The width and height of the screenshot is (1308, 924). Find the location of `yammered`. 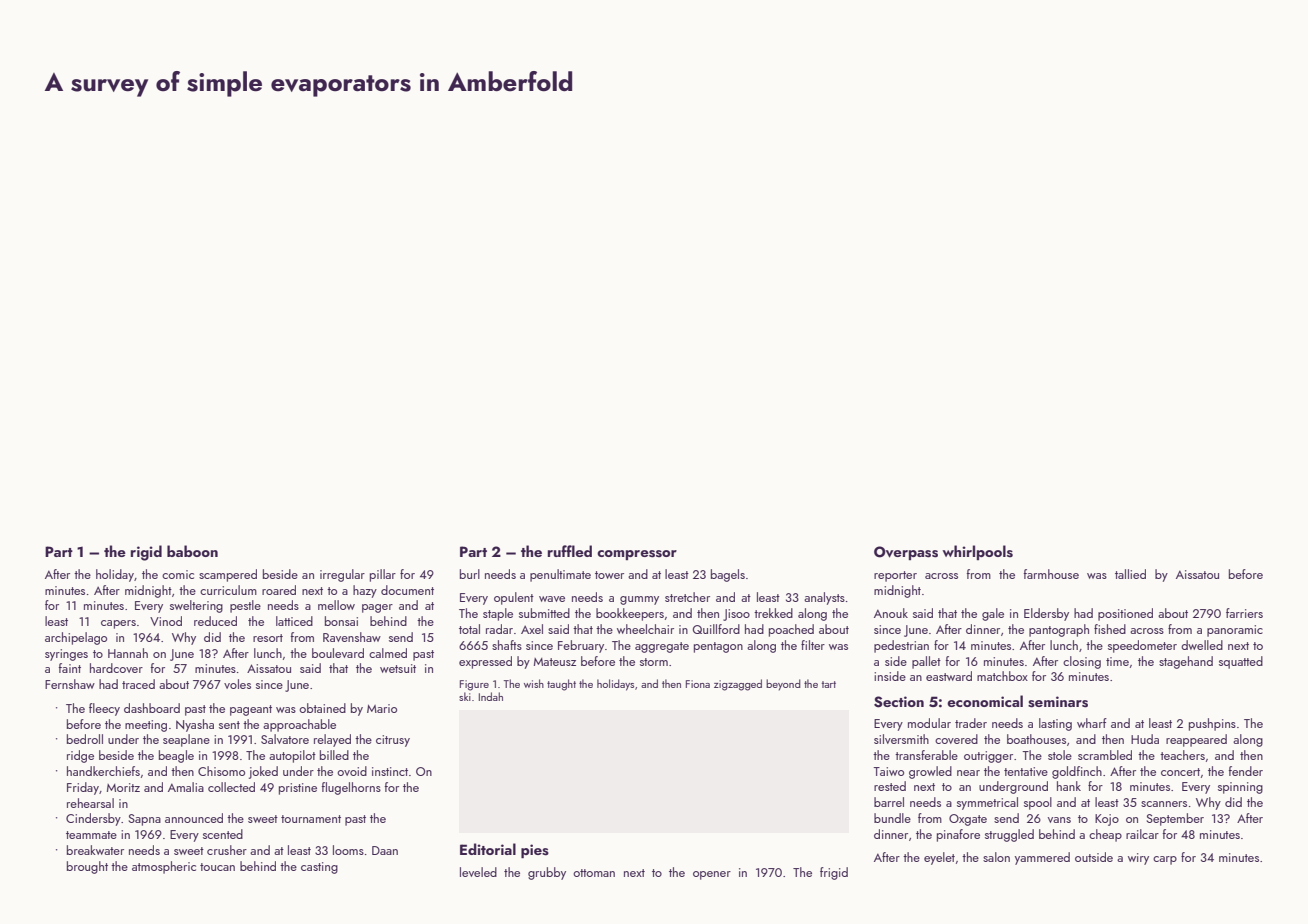

yammered is located at coordinates (1042, 858).
